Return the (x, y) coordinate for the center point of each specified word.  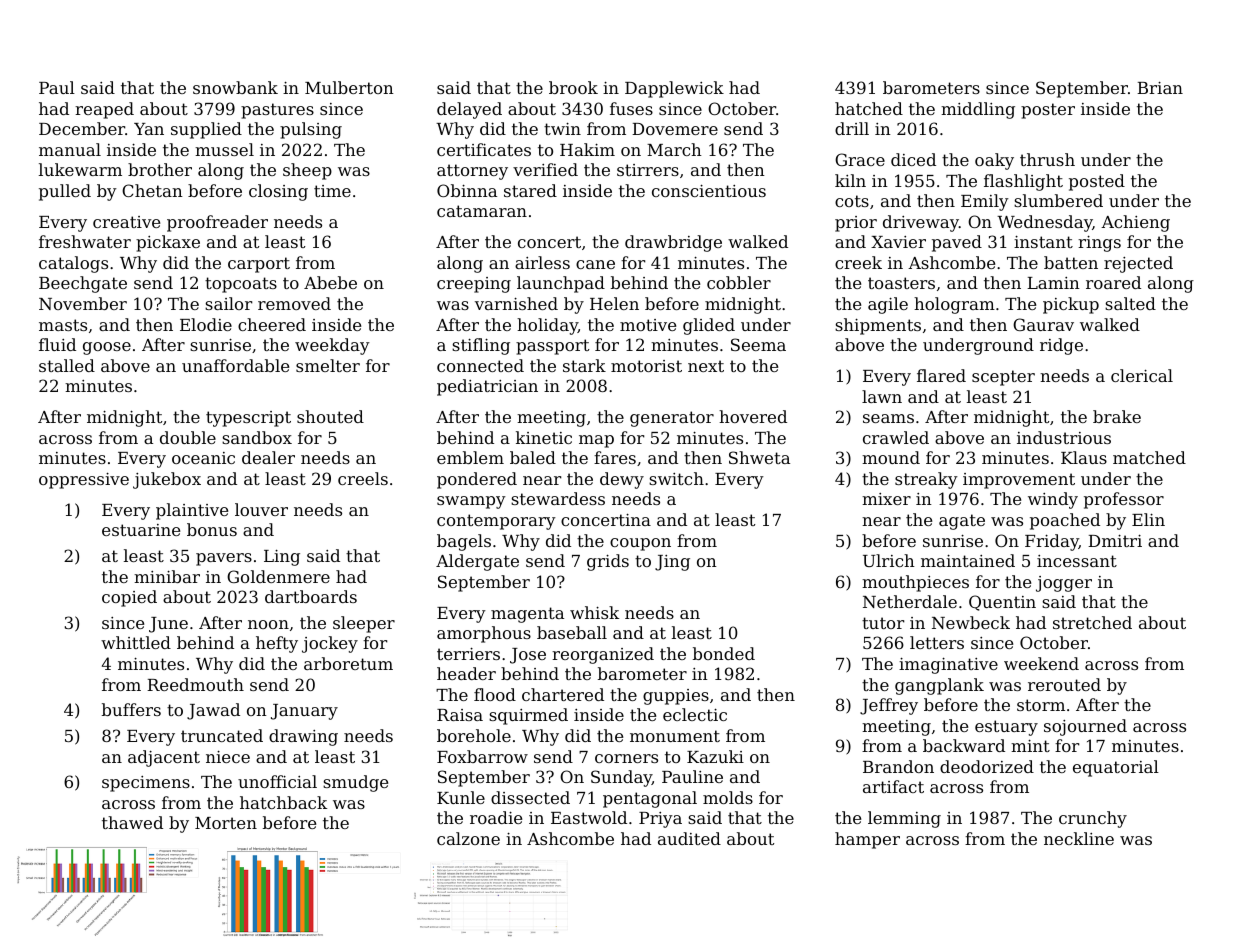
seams (888, 418)
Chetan (152, 190)
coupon (640, 544)
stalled (67, 365)
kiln (850, 180)
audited (689, 838)
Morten (226, 823)
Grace (860, 159)
